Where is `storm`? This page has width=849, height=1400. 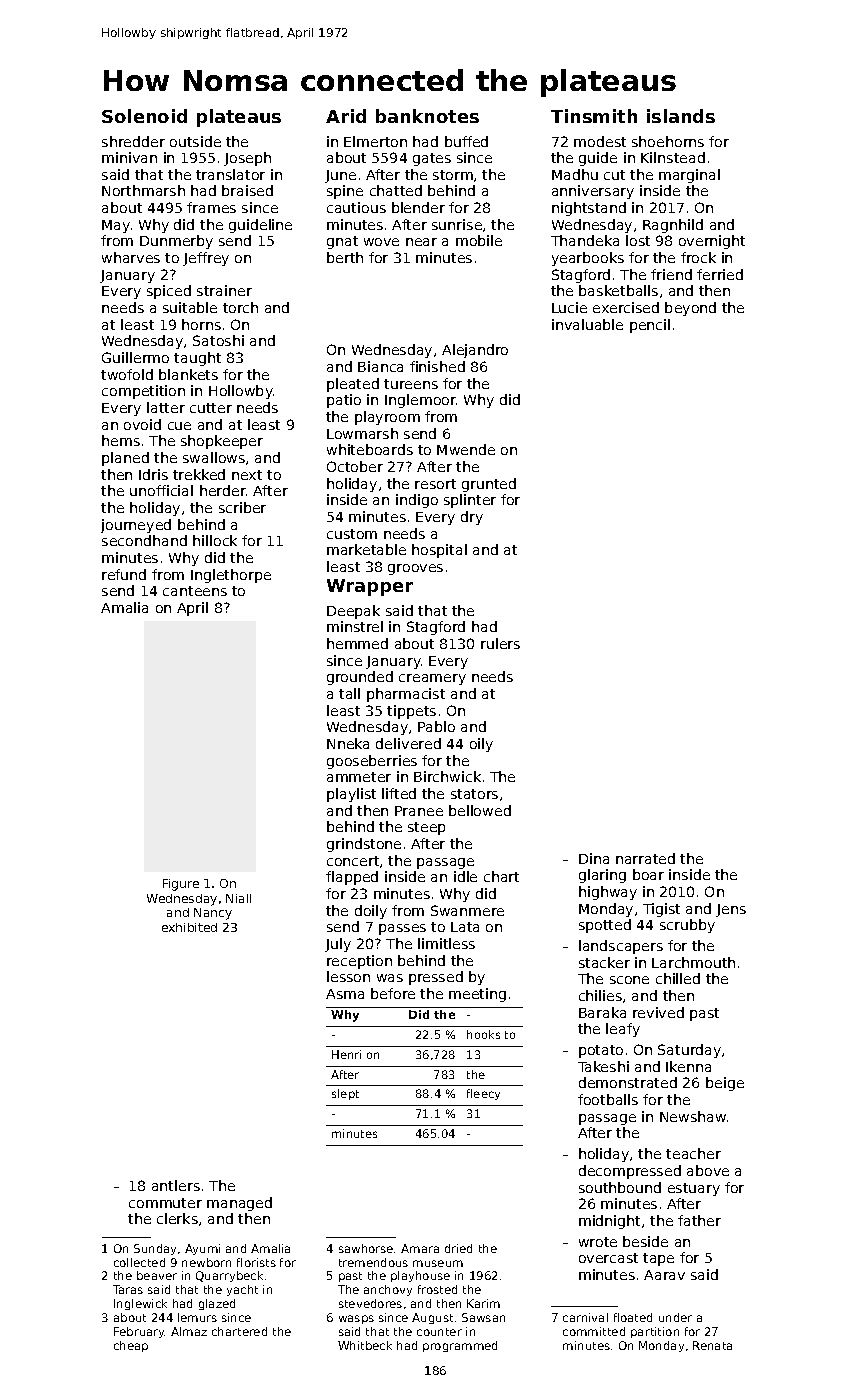 storm is located at coordinates (453, 175).
